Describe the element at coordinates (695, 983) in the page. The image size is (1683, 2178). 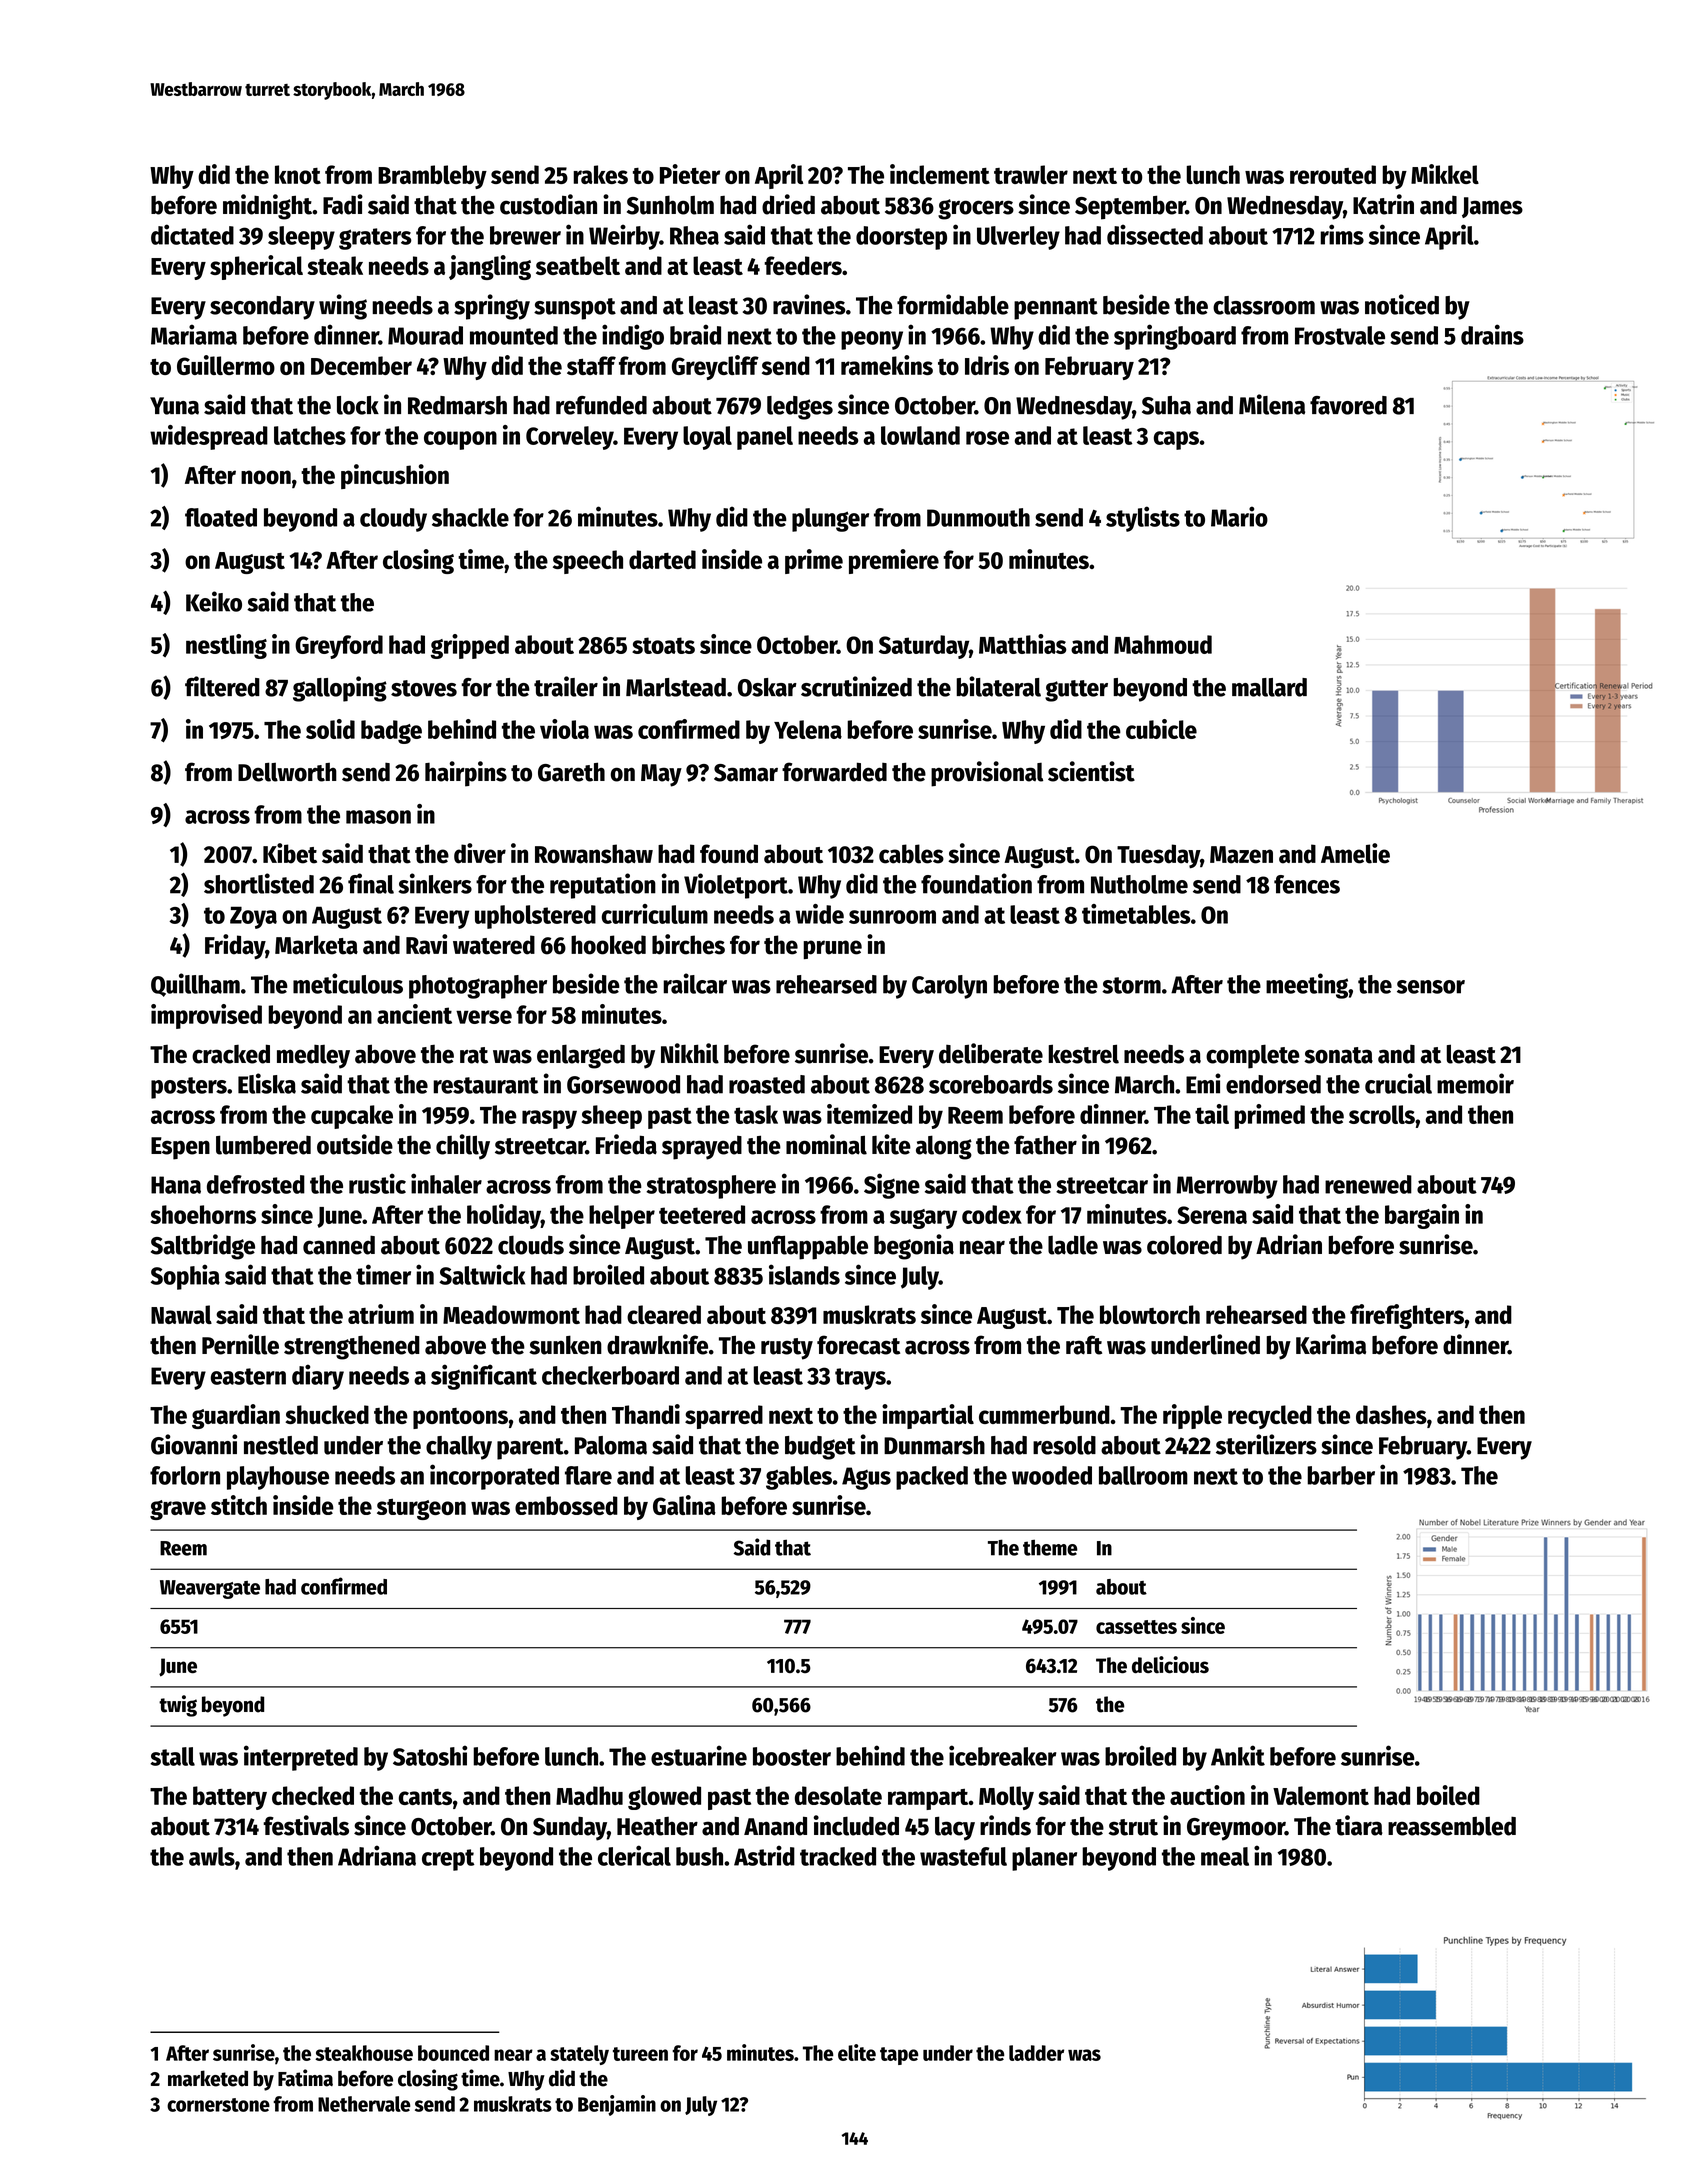
I see `railcar` at that location.
